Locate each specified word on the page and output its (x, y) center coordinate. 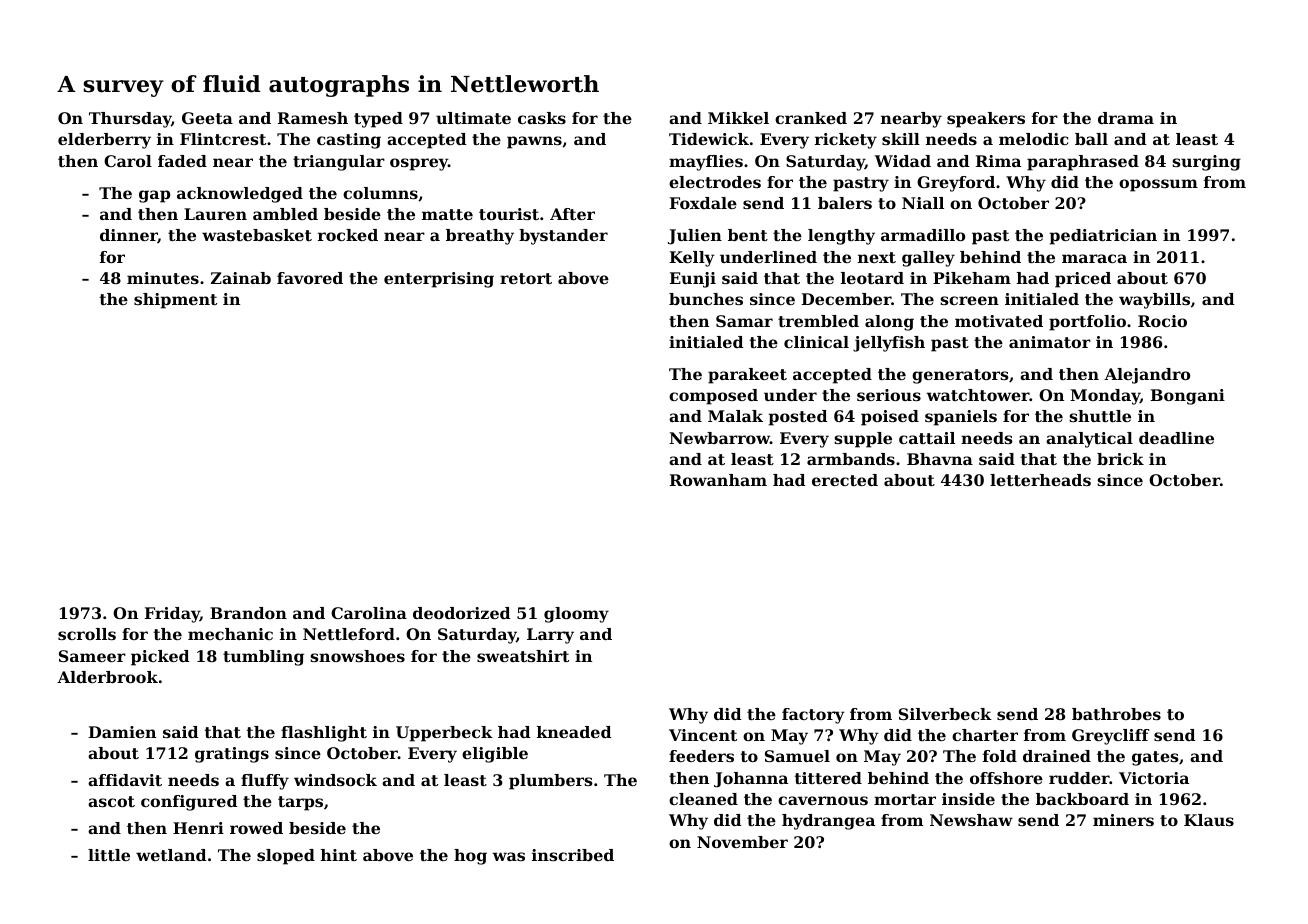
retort (526, 278)
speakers (986, 120)
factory (813, 716)
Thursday (130, 120)
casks (542, 118)
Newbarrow (719, 438)
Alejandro (1147, 376)
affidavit (125, 780)
